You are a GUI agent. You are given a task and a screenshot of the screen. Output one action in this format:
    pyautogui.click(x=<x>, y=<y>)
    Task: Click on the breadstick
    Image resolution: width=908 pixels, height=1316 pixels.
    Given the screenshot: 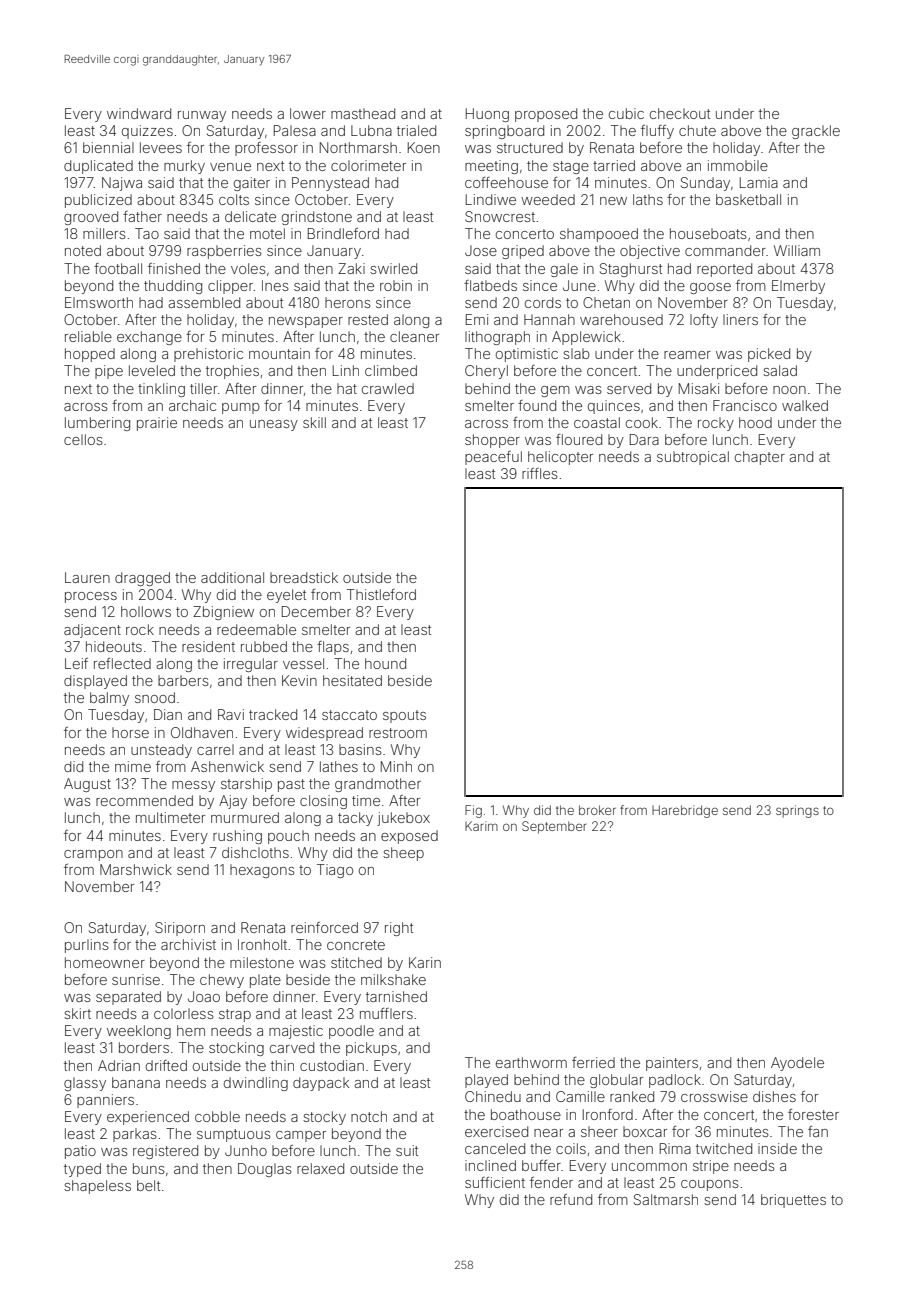 What is the action you would take?
    pyautogui.click(x=304, y=577)
